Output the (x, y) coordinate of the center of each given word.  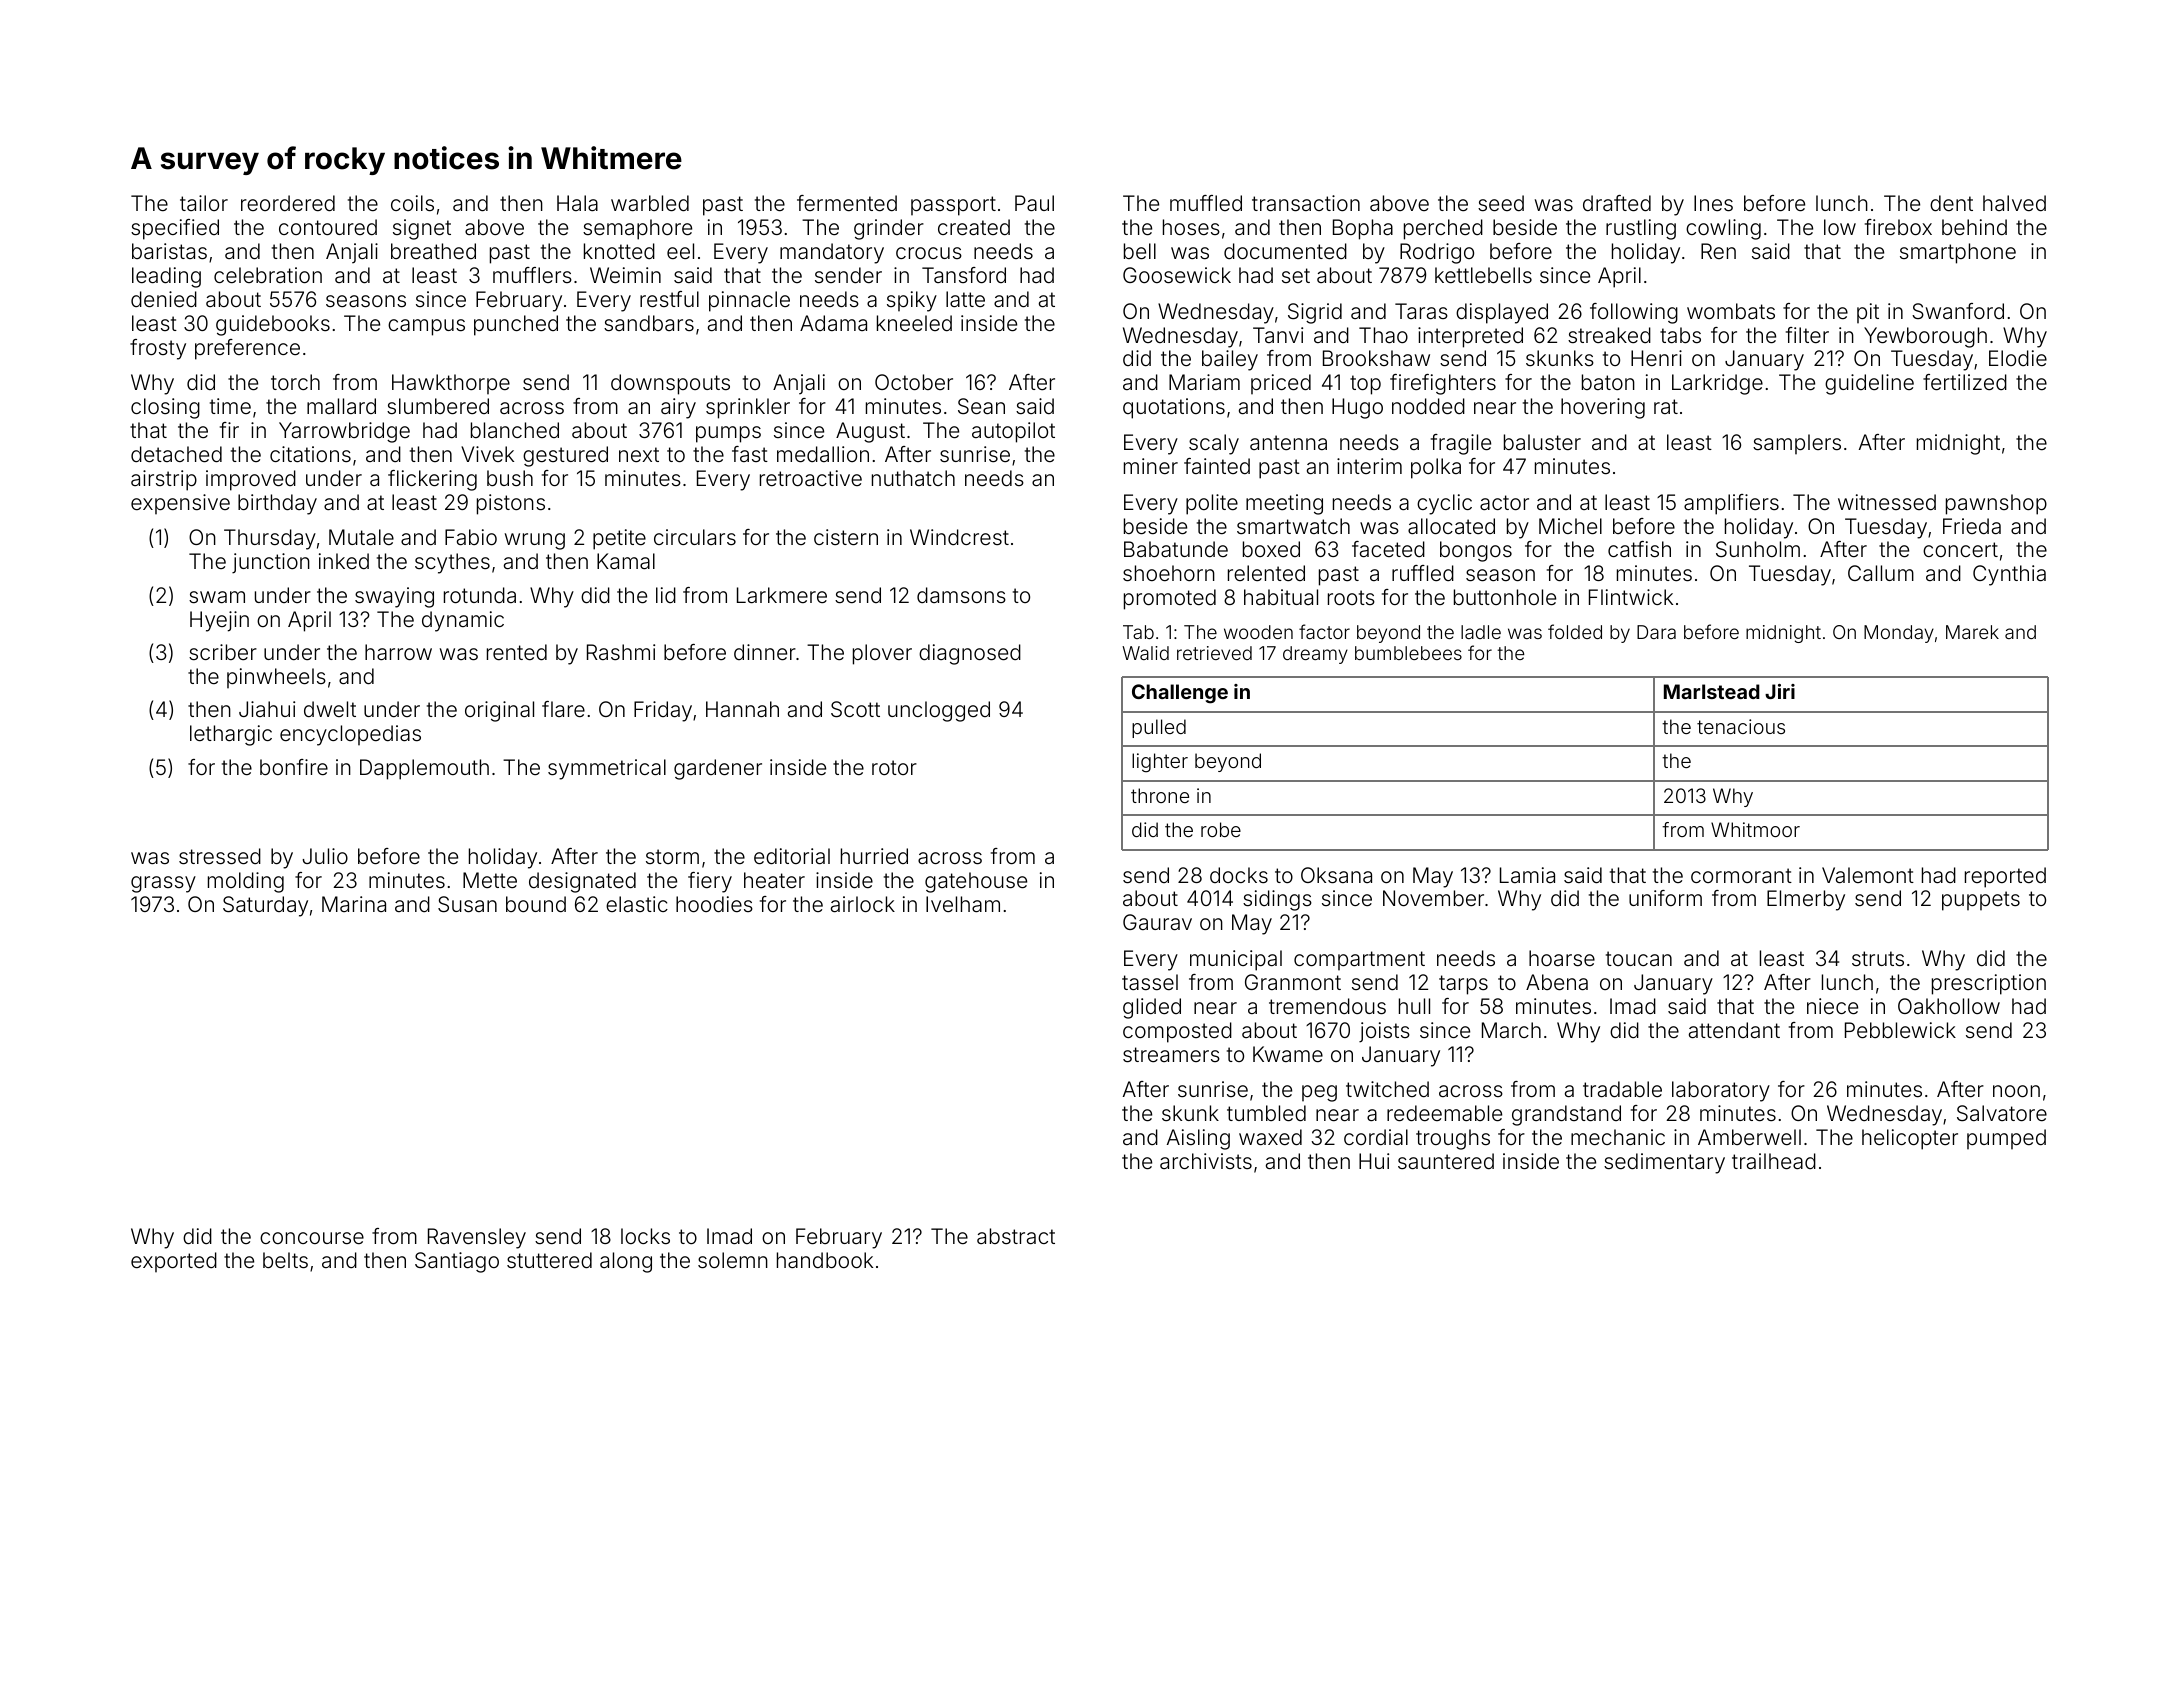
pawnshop (1996, 504)
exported (174, 1262)
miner (1151, 466)
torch (295, 382)
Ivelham (963, 904)
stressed (220, 856)
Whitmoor (1755, 829)
